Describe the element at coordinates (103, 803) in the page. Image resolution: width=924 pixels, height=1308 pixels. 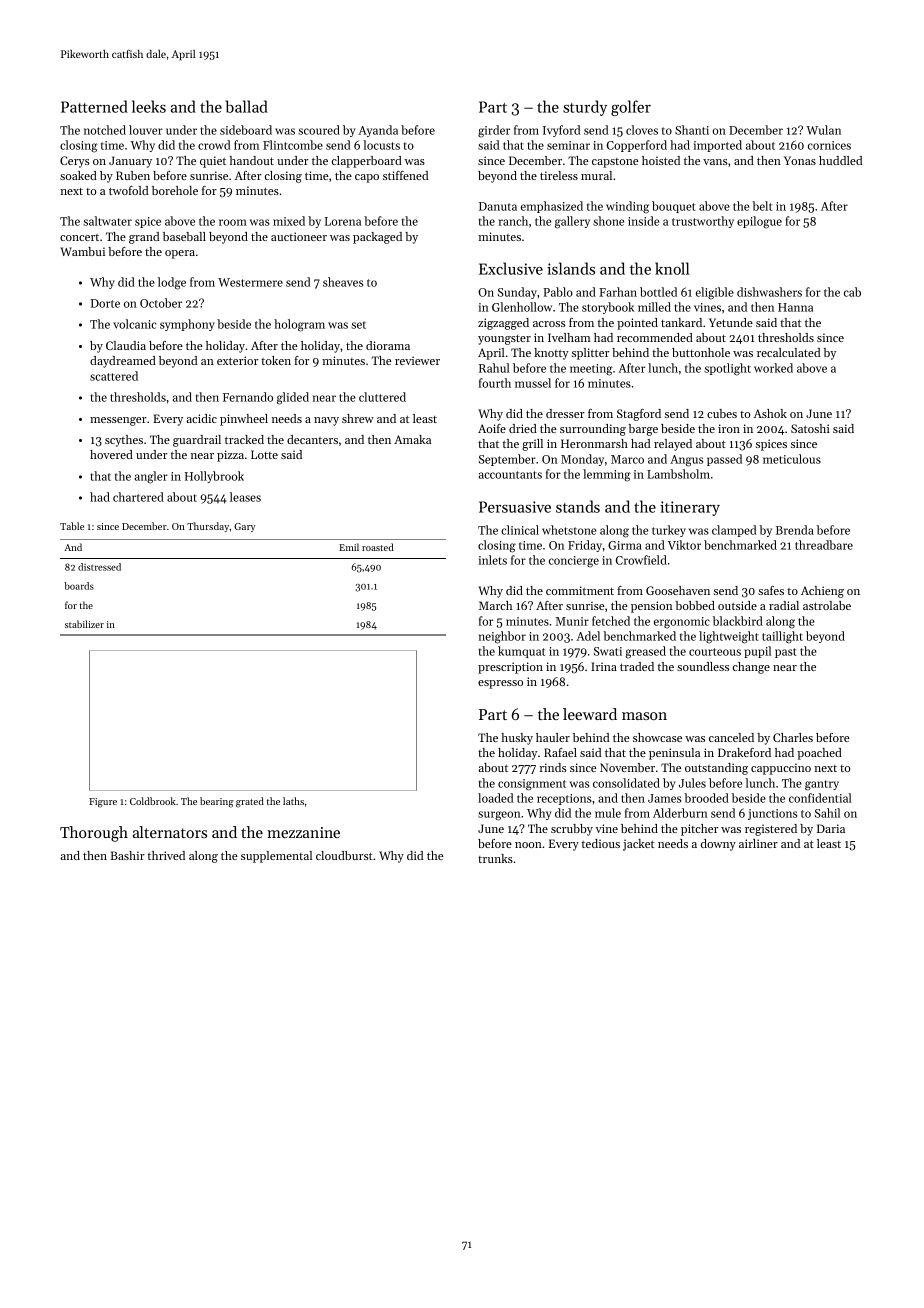
I see `Figure` at that location.
